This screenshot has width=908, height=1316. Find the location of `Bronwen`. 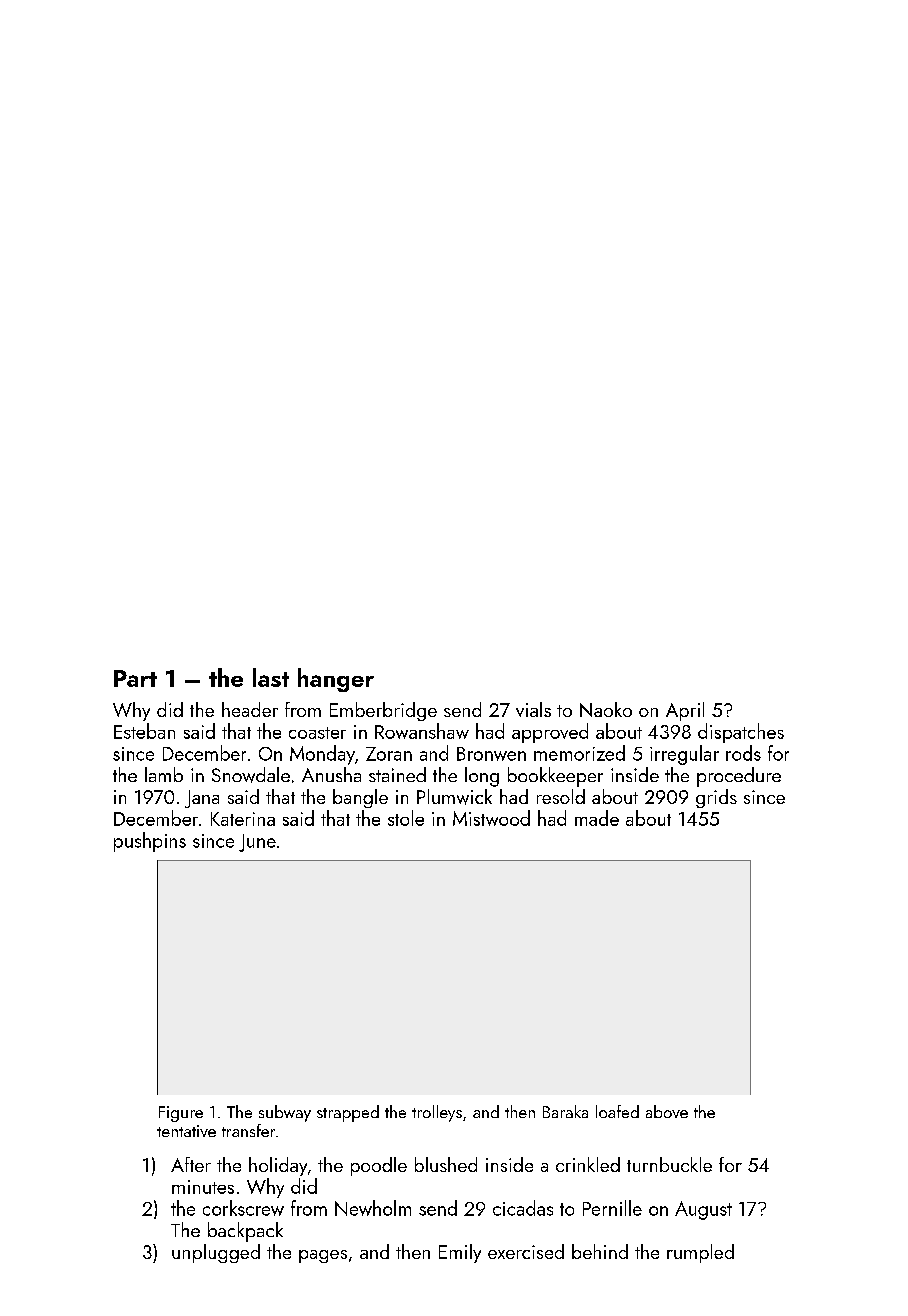

Bronwen is located at coordinates (491, 754).
